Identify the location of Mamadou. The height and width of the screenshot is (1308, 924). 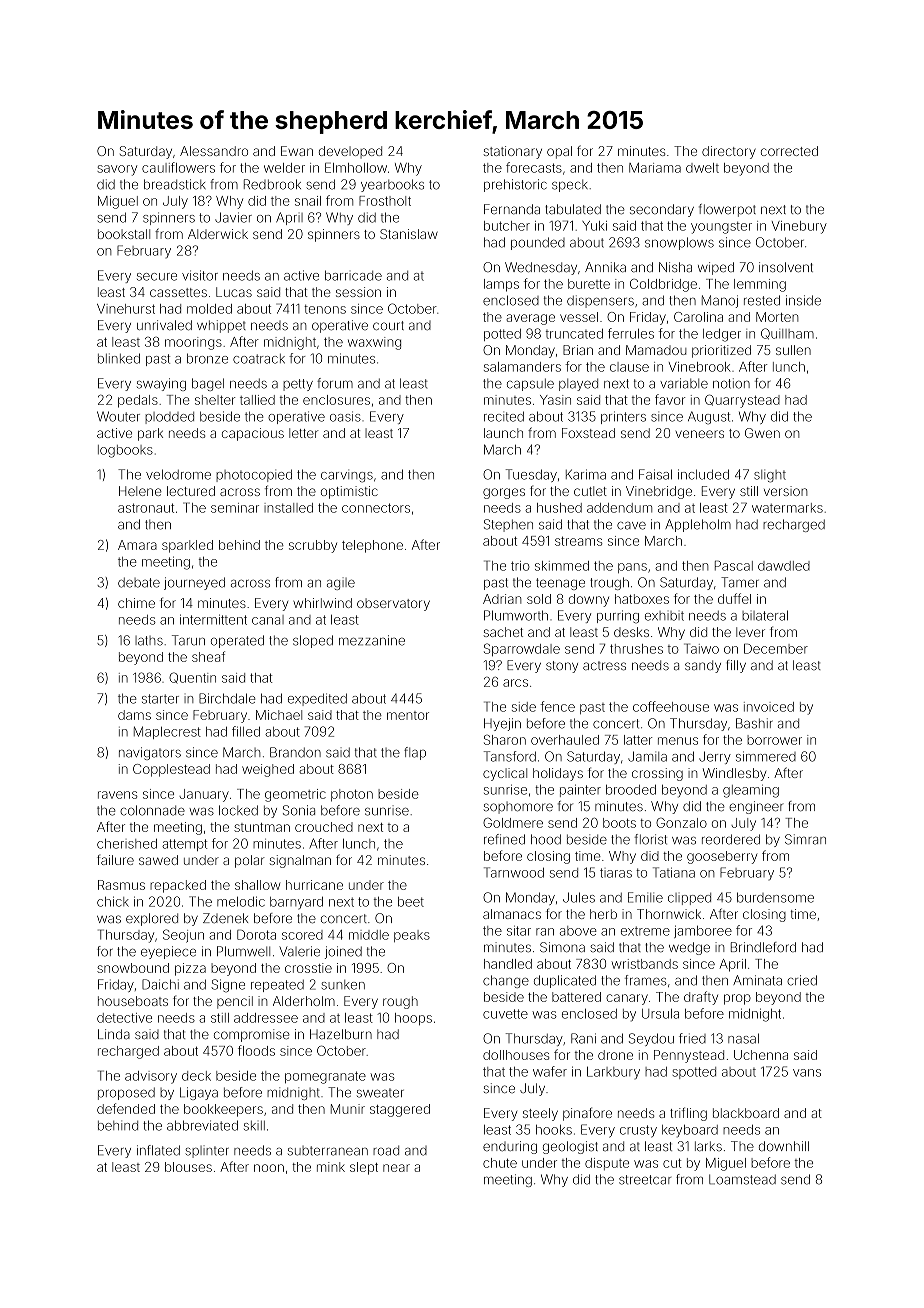
(656, 350).
